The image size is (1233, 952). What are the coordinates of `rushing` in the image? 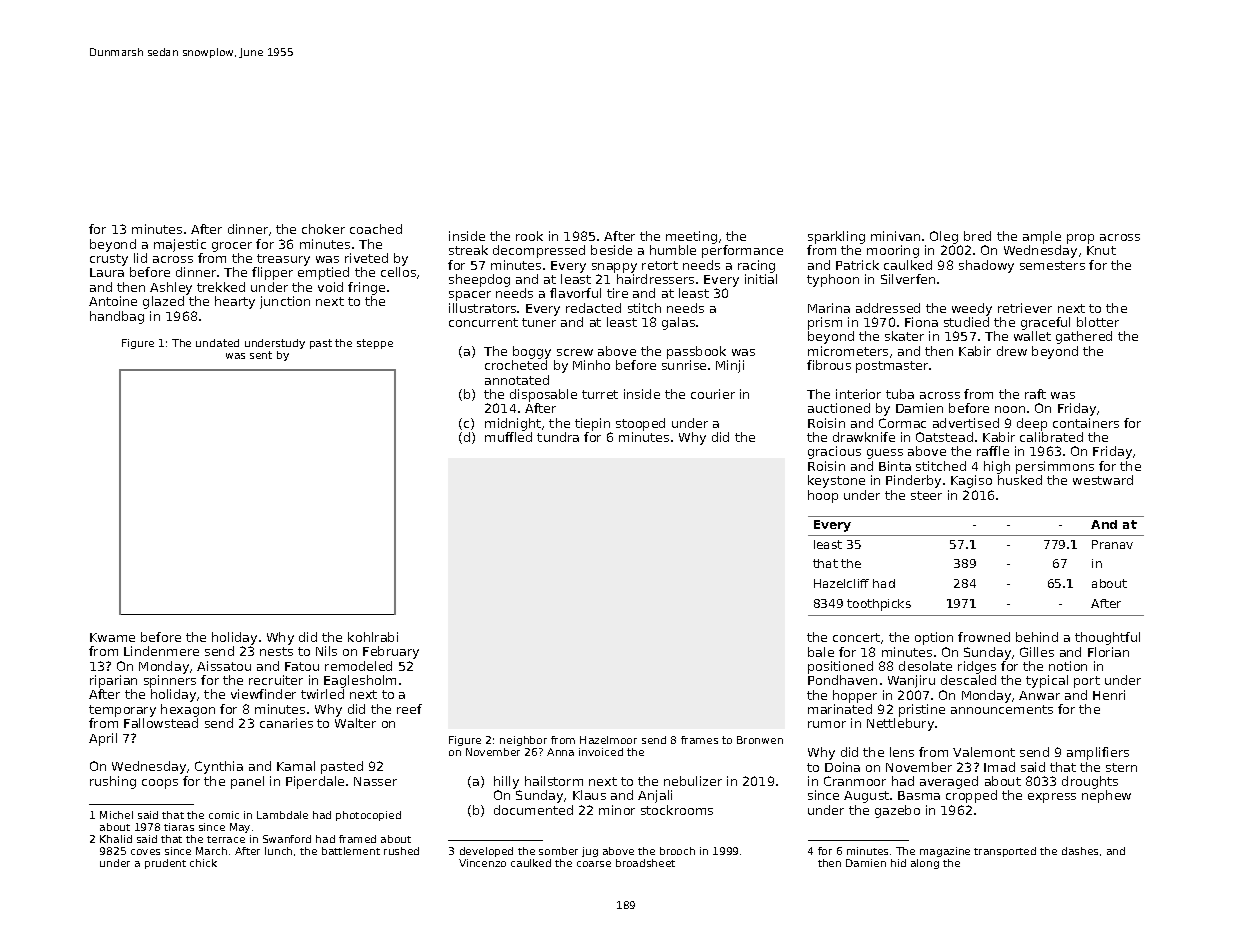 It's located at (113, 782).
